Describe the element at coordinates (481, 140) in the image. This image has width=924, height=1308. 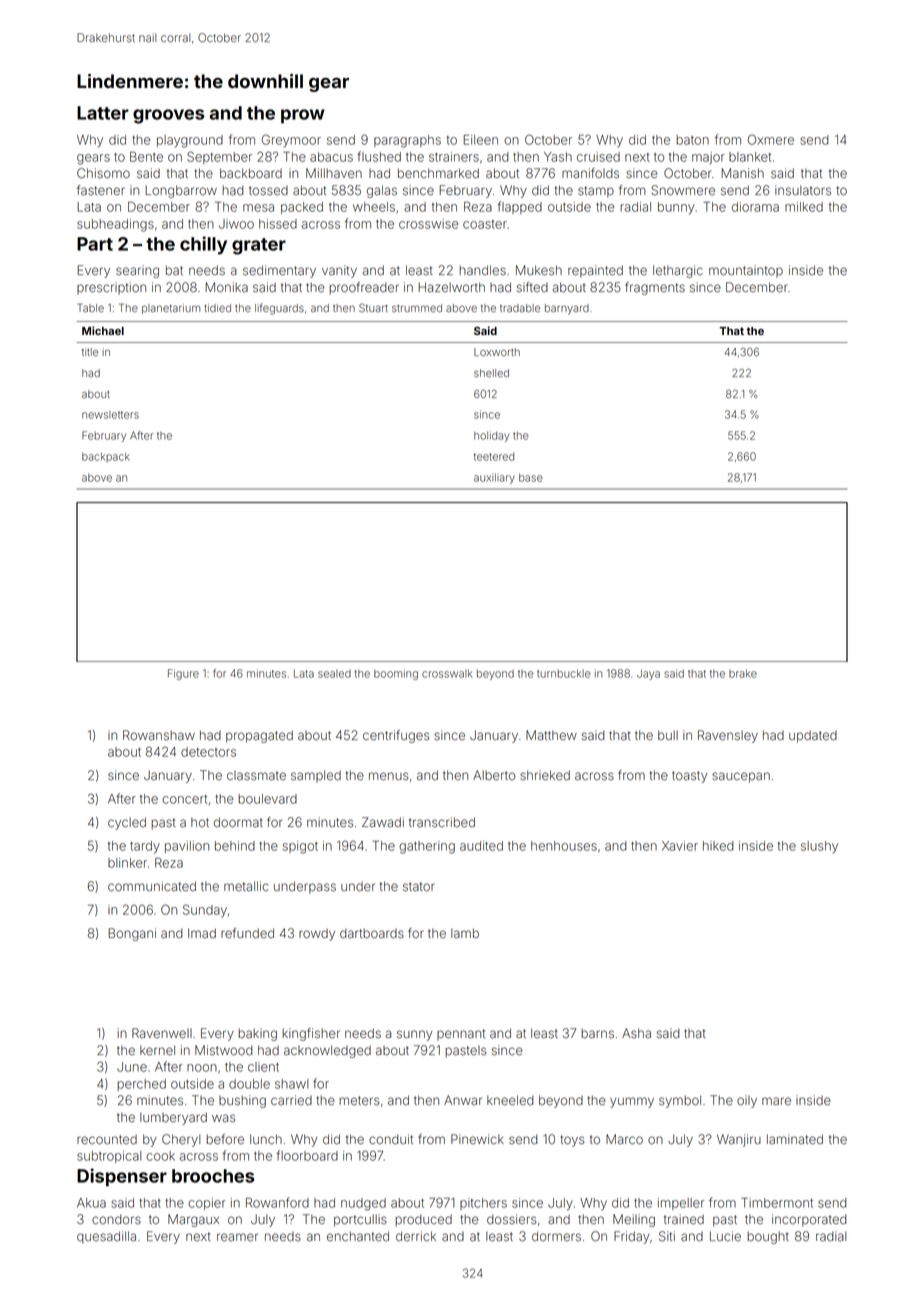
I see `Eileen` at that location.
